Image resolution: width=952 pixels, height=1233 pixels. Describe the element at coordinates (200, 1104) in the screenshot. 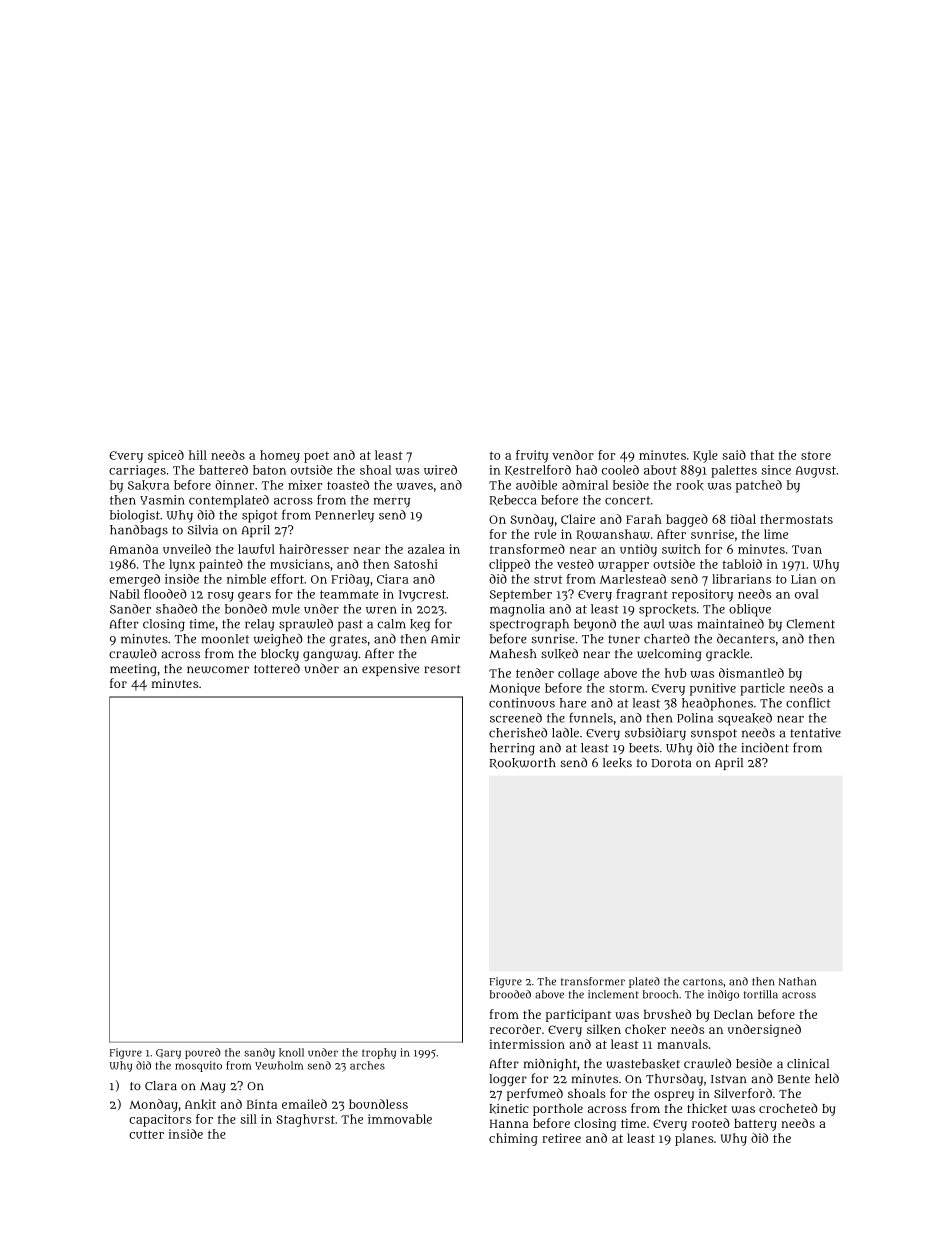

I see `Ankit` at that location.
